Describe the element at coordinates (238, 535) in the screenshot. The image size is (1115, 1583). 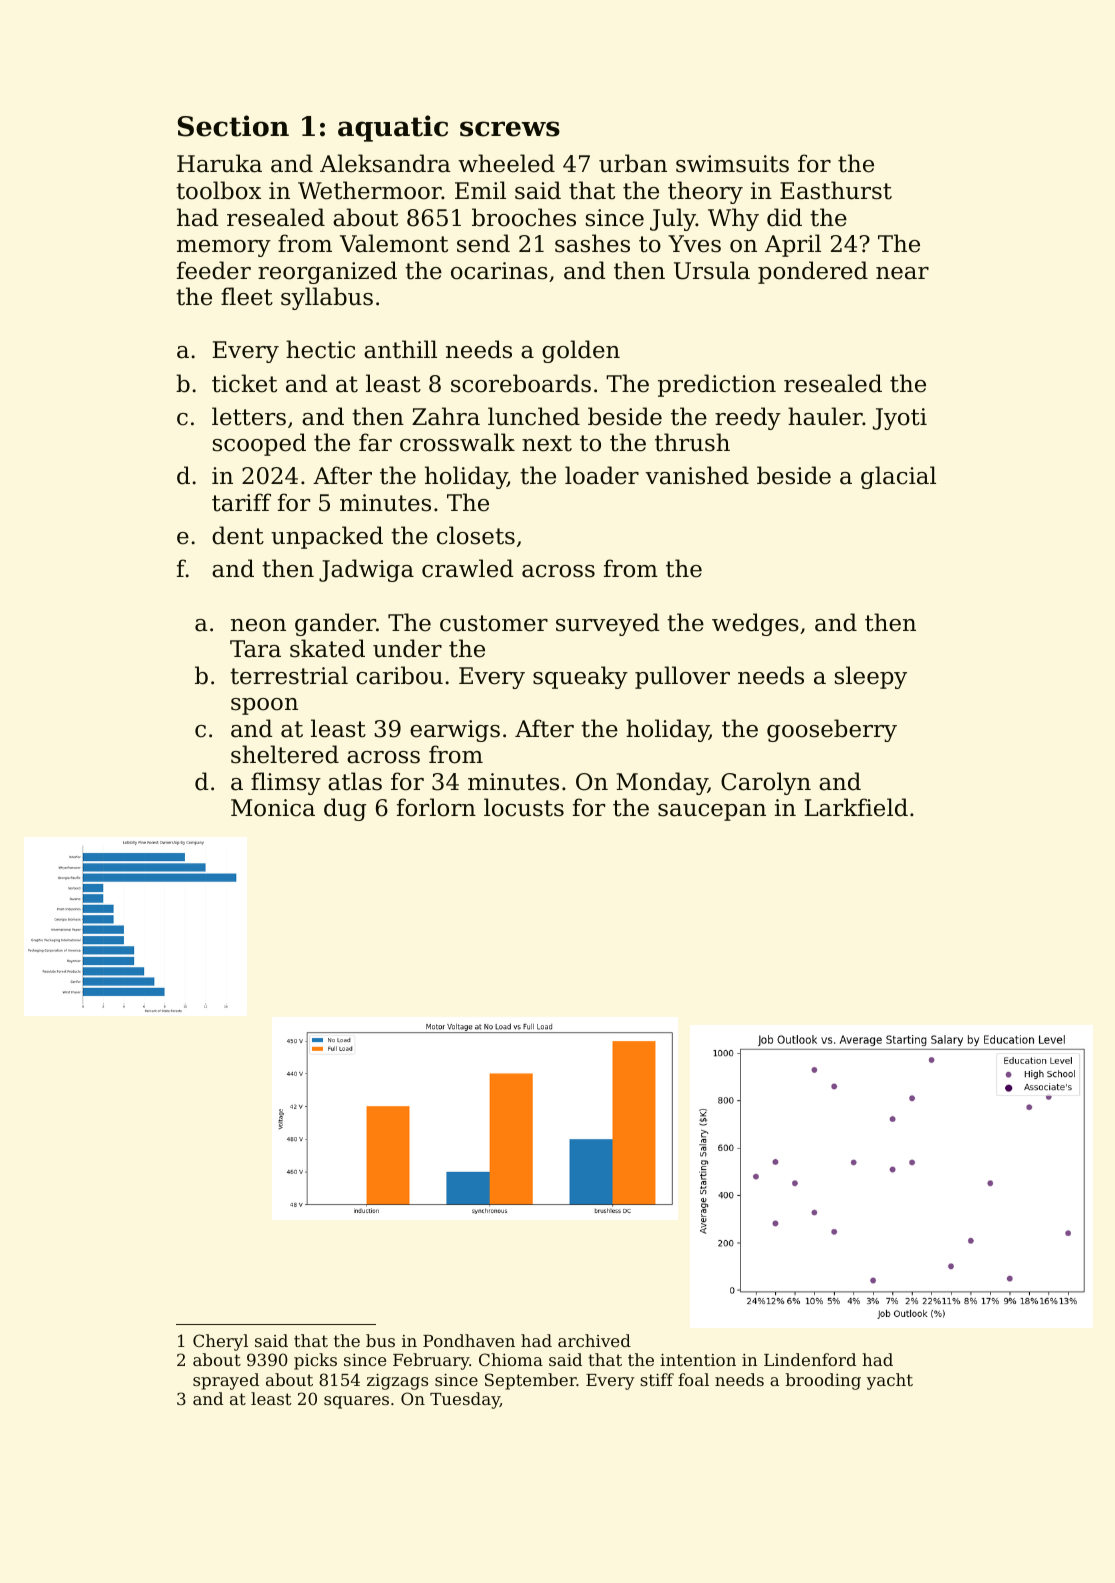
I see `dent` at that location.
